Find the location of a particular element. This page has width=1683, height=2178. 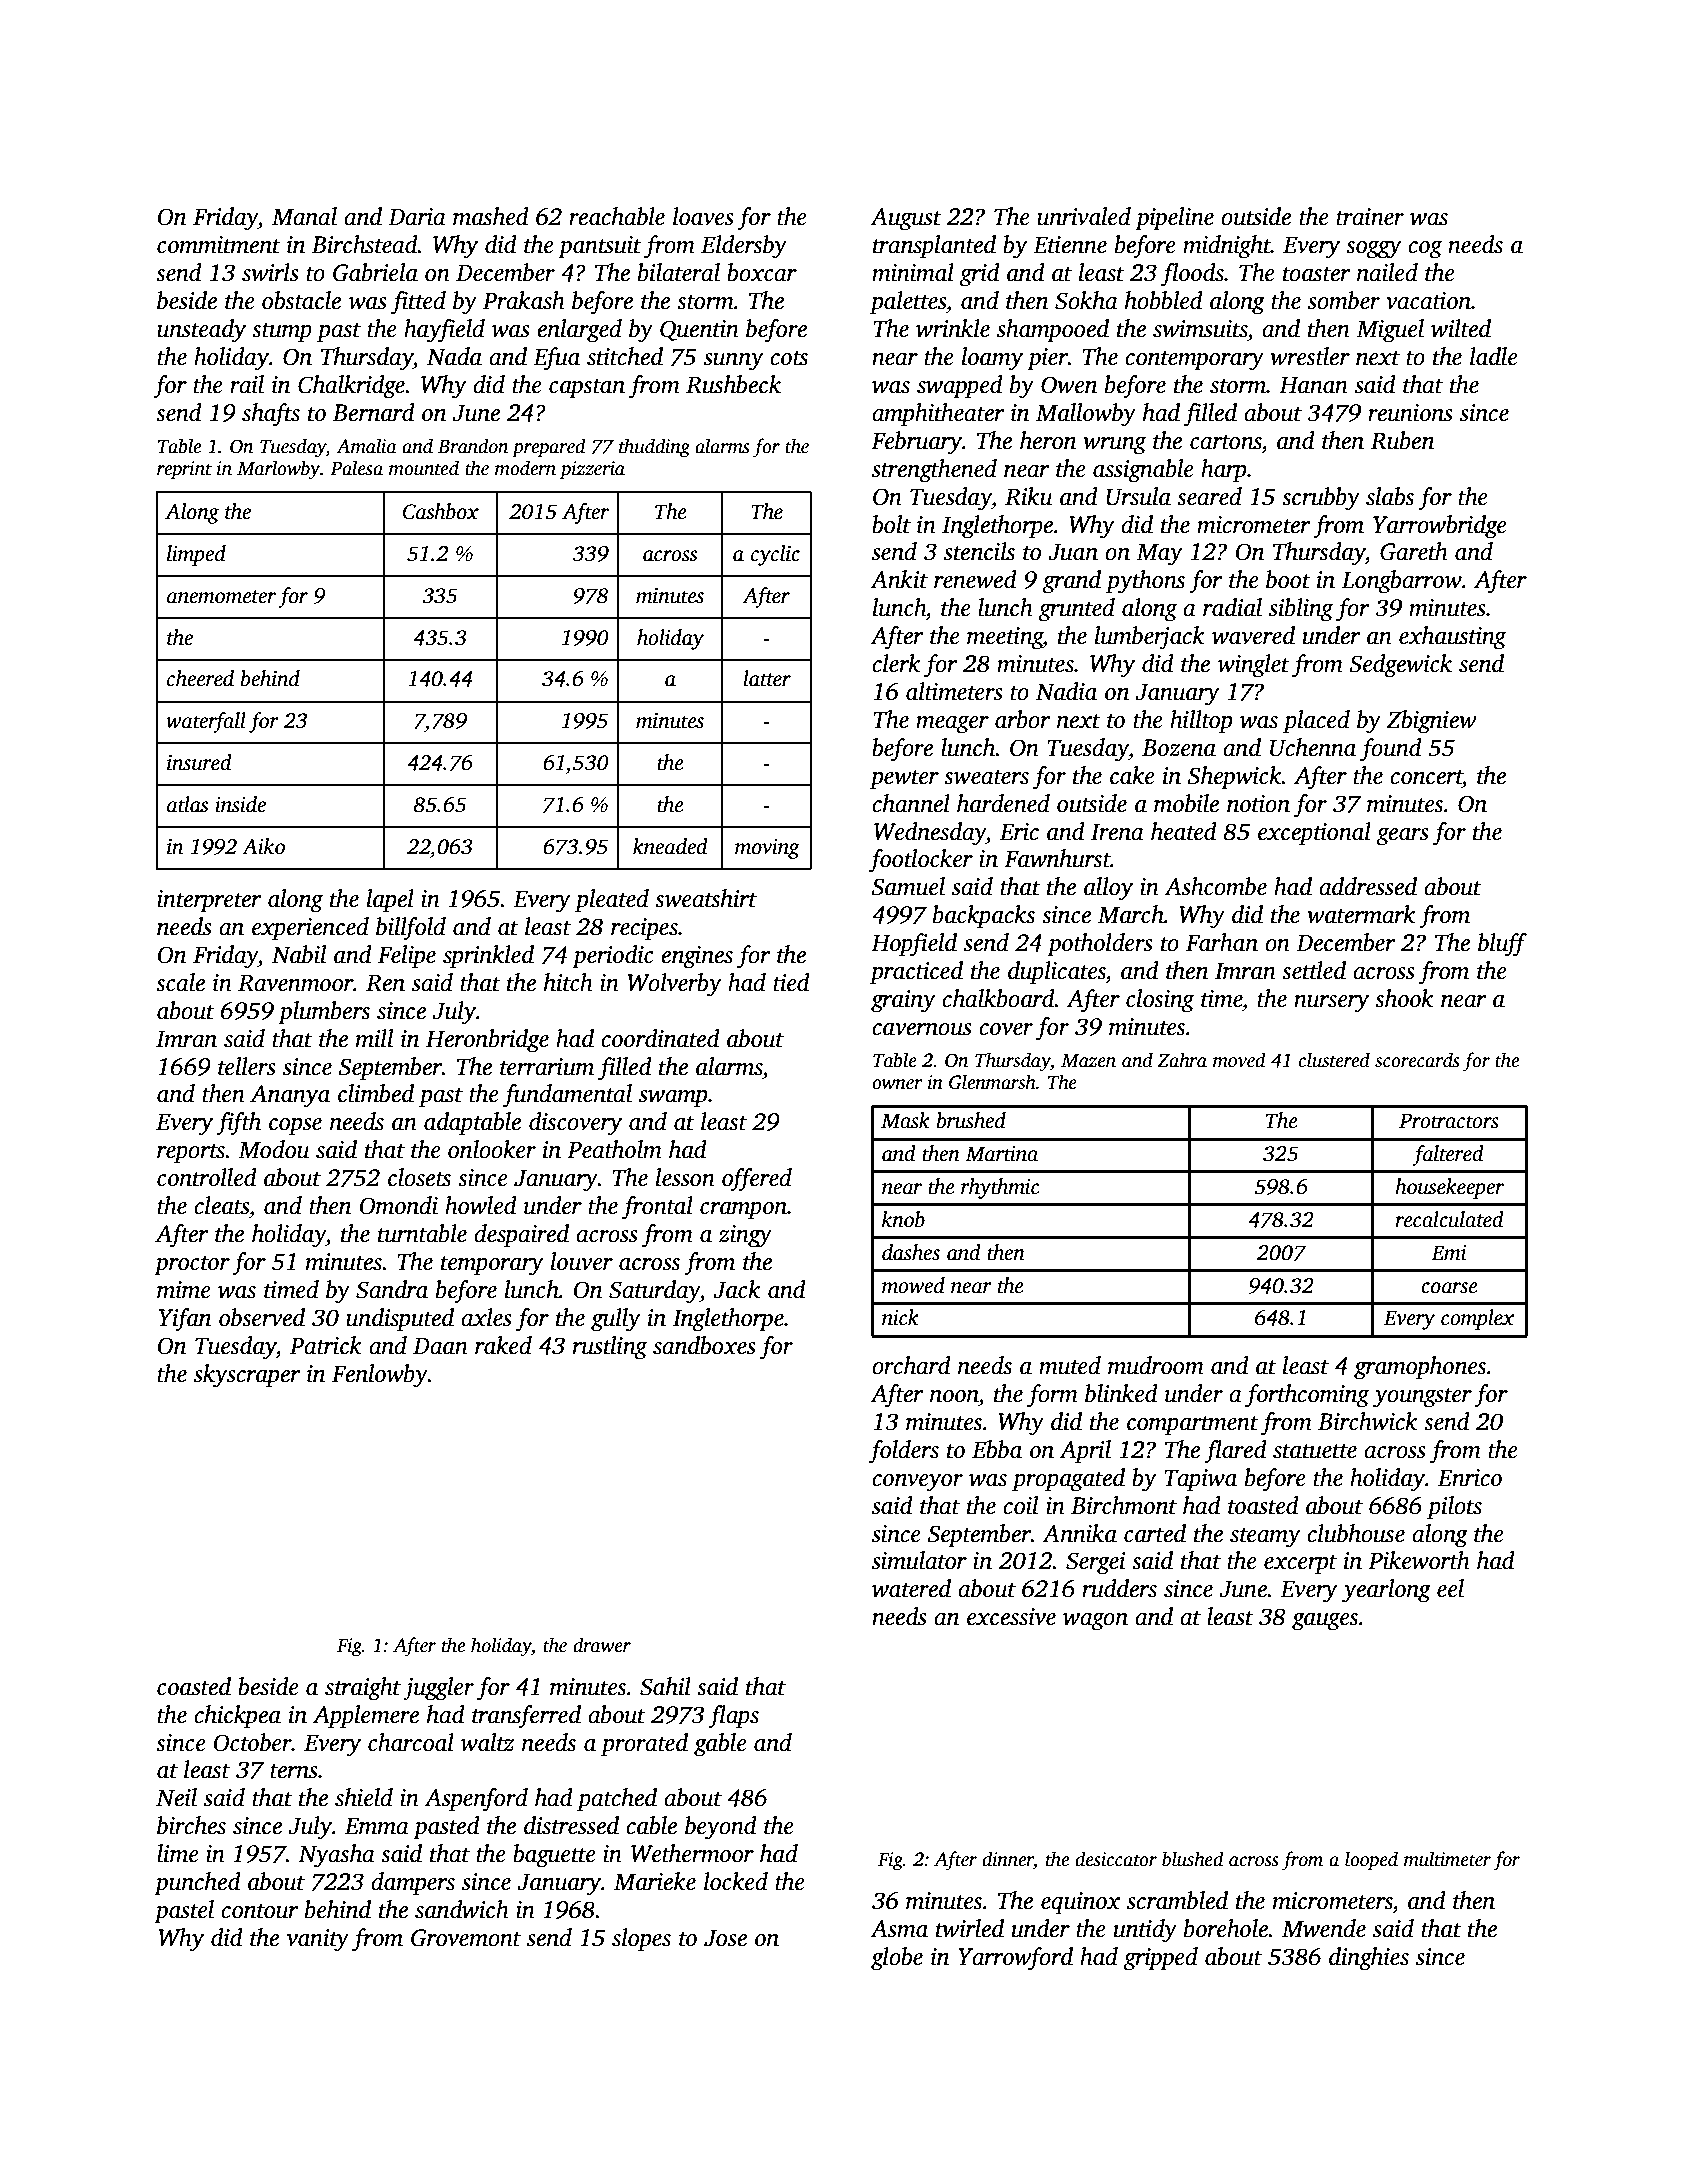

twirled is located at coordinates (970, 1928).
